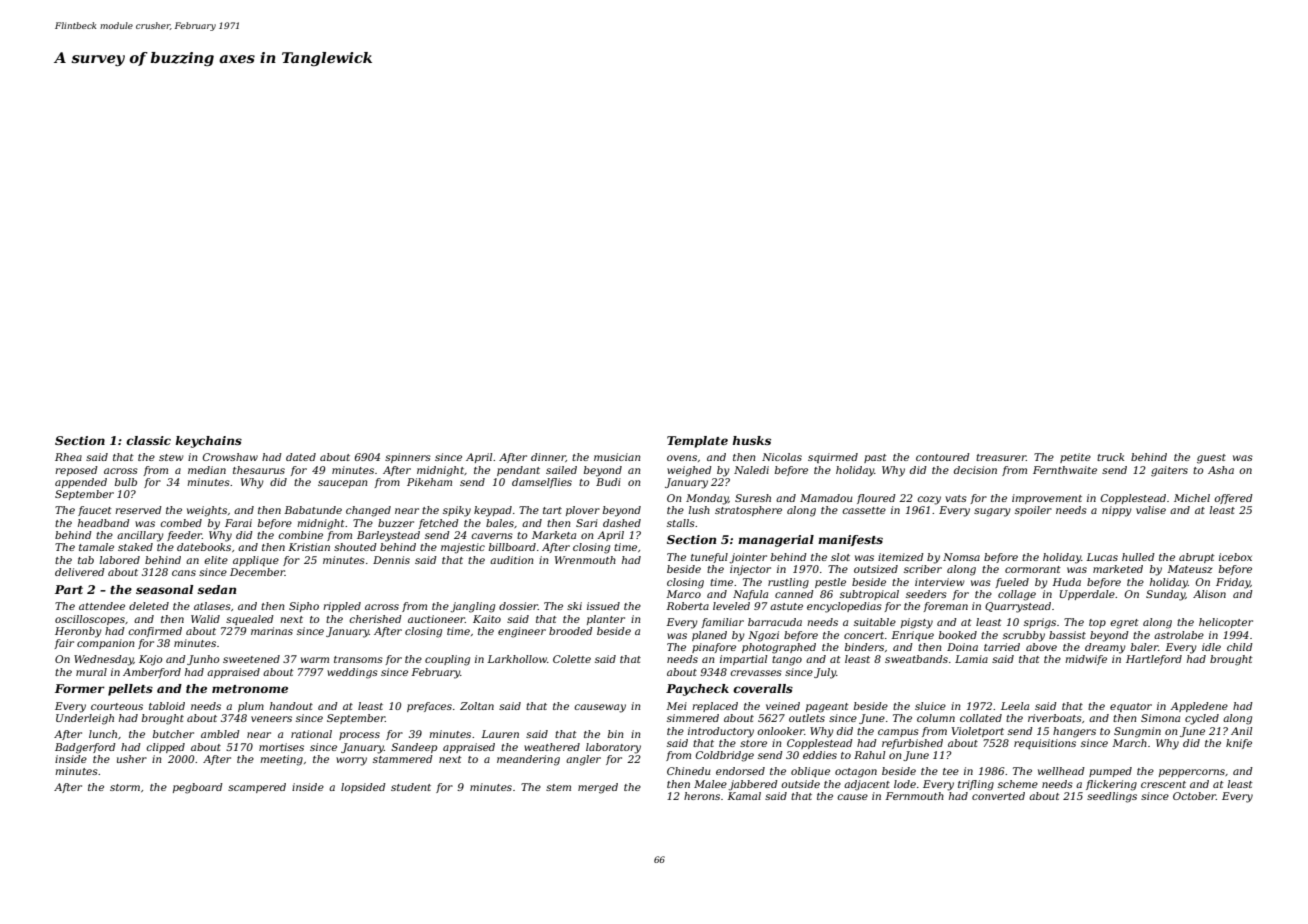  What do you see at coordinates (125, 787) in the screenshot?
I see `storm` at bounding box center [125, 787].
